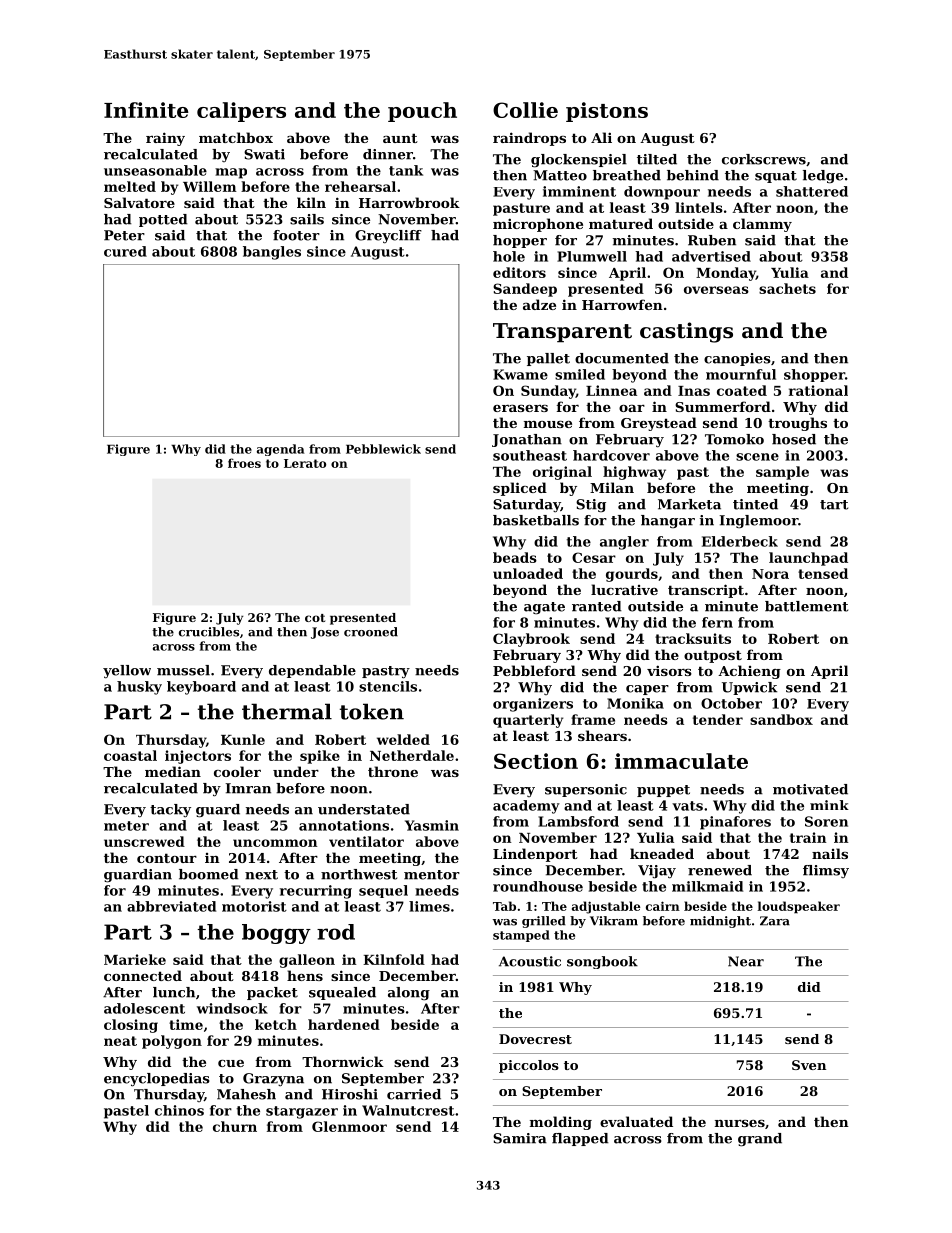  Describe the element at coordinates (235, 1126) in the document. I see `churn` at that location.
